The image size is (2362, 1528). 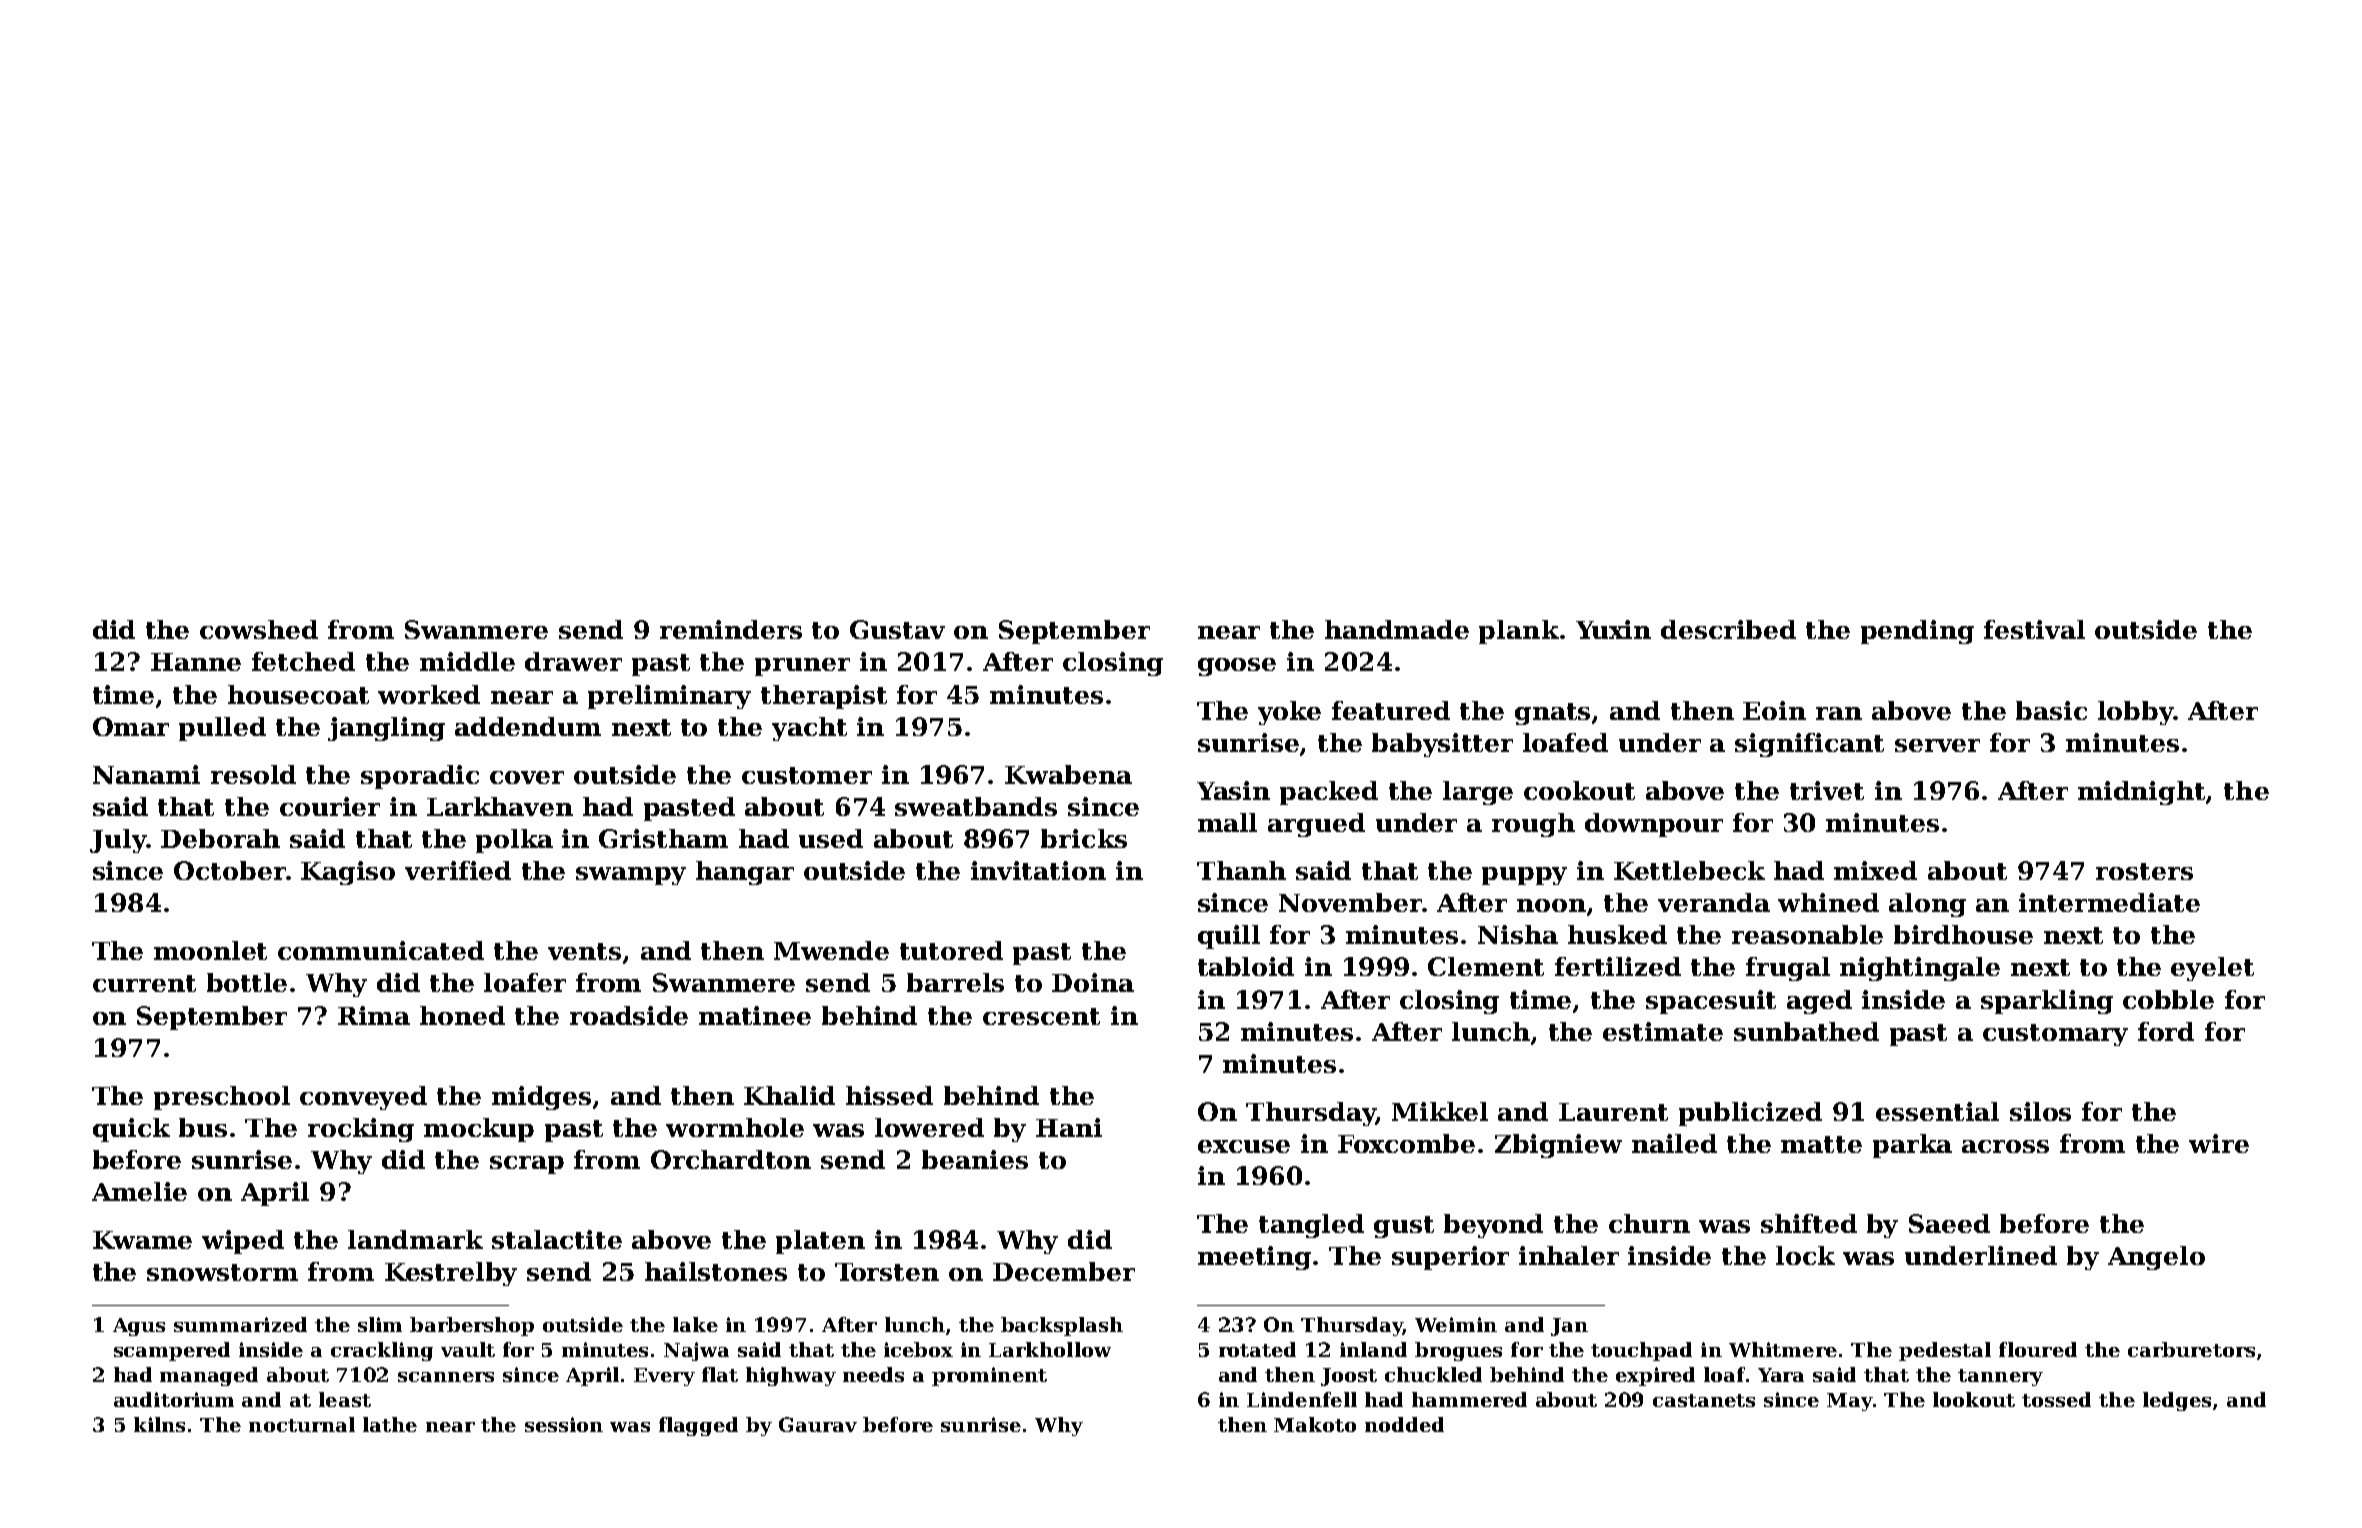 I want to click on mixed, so click(x=1875, y=870).
